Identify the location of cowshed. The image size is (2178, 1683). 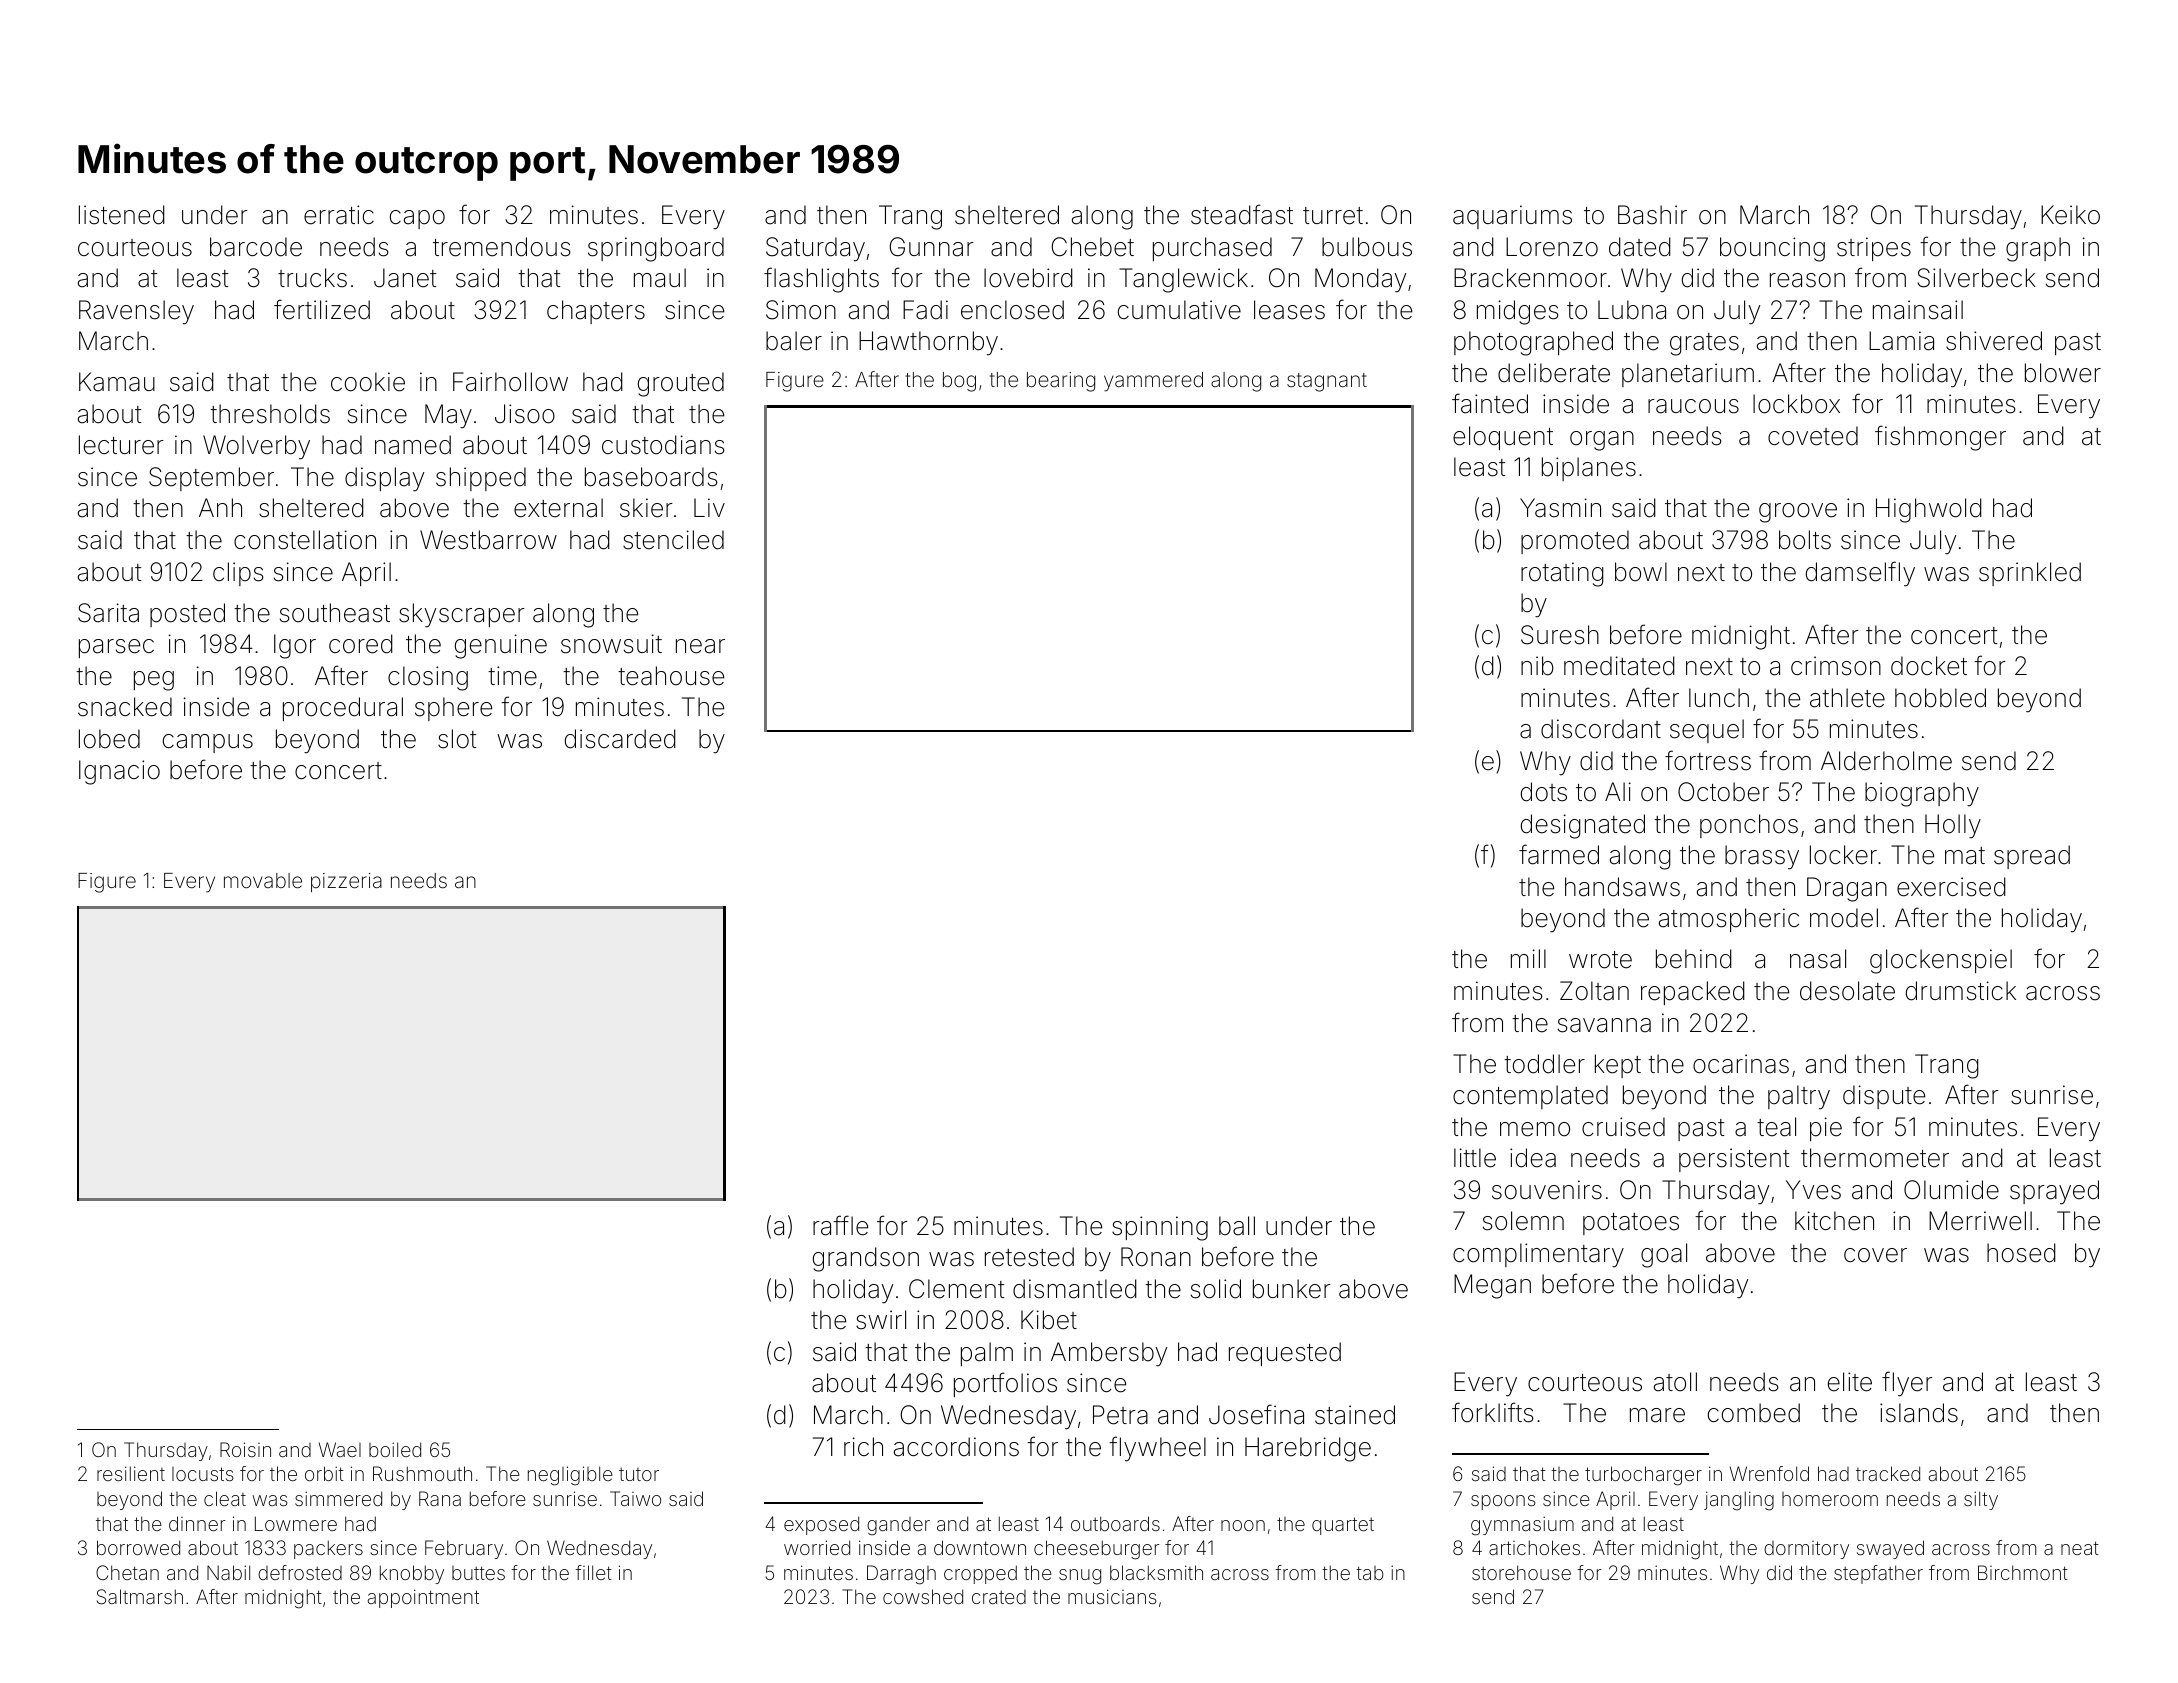
(923, 1596).
